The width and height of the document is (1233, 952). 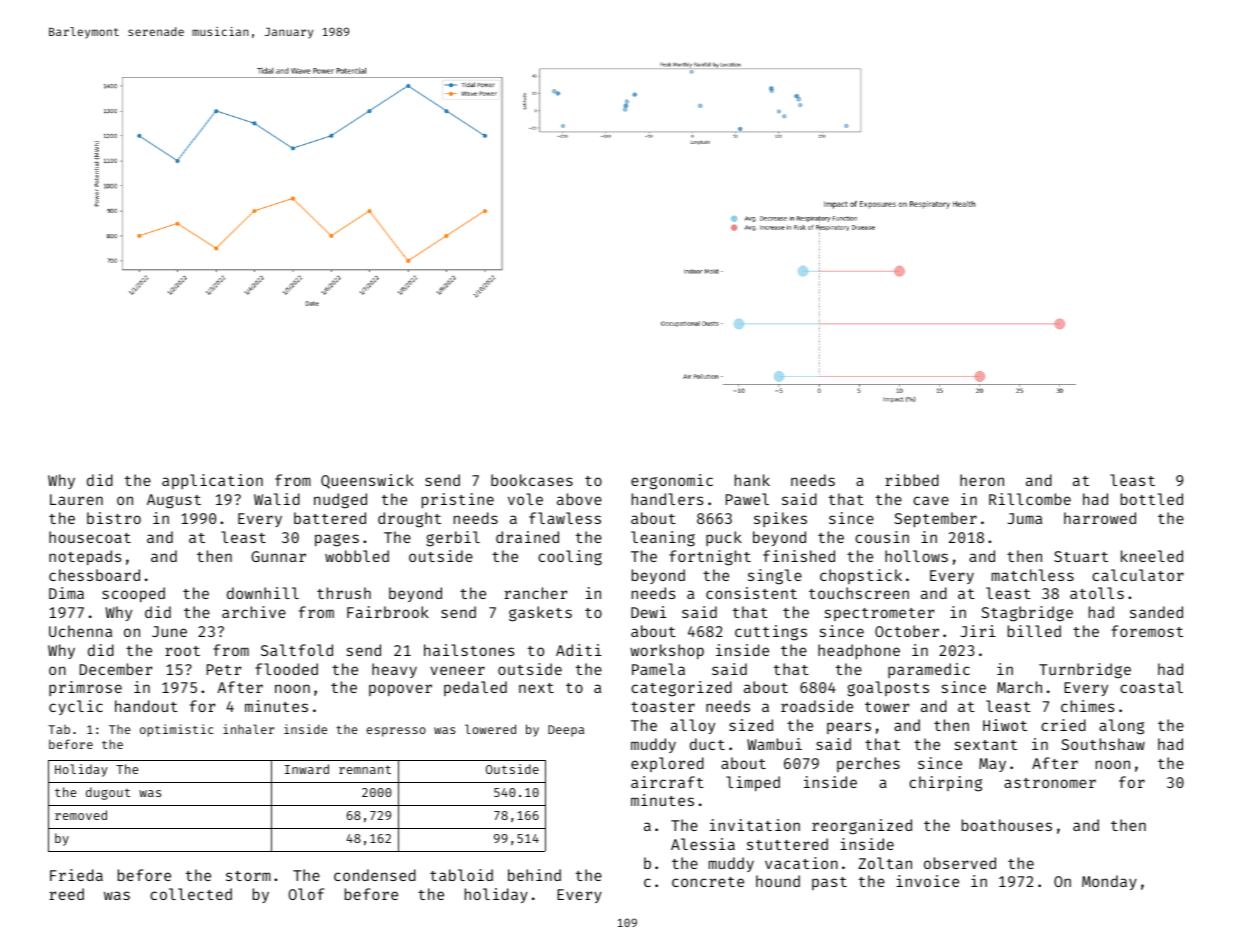 I want to click on Pamela, so click(x=658, y=669).
